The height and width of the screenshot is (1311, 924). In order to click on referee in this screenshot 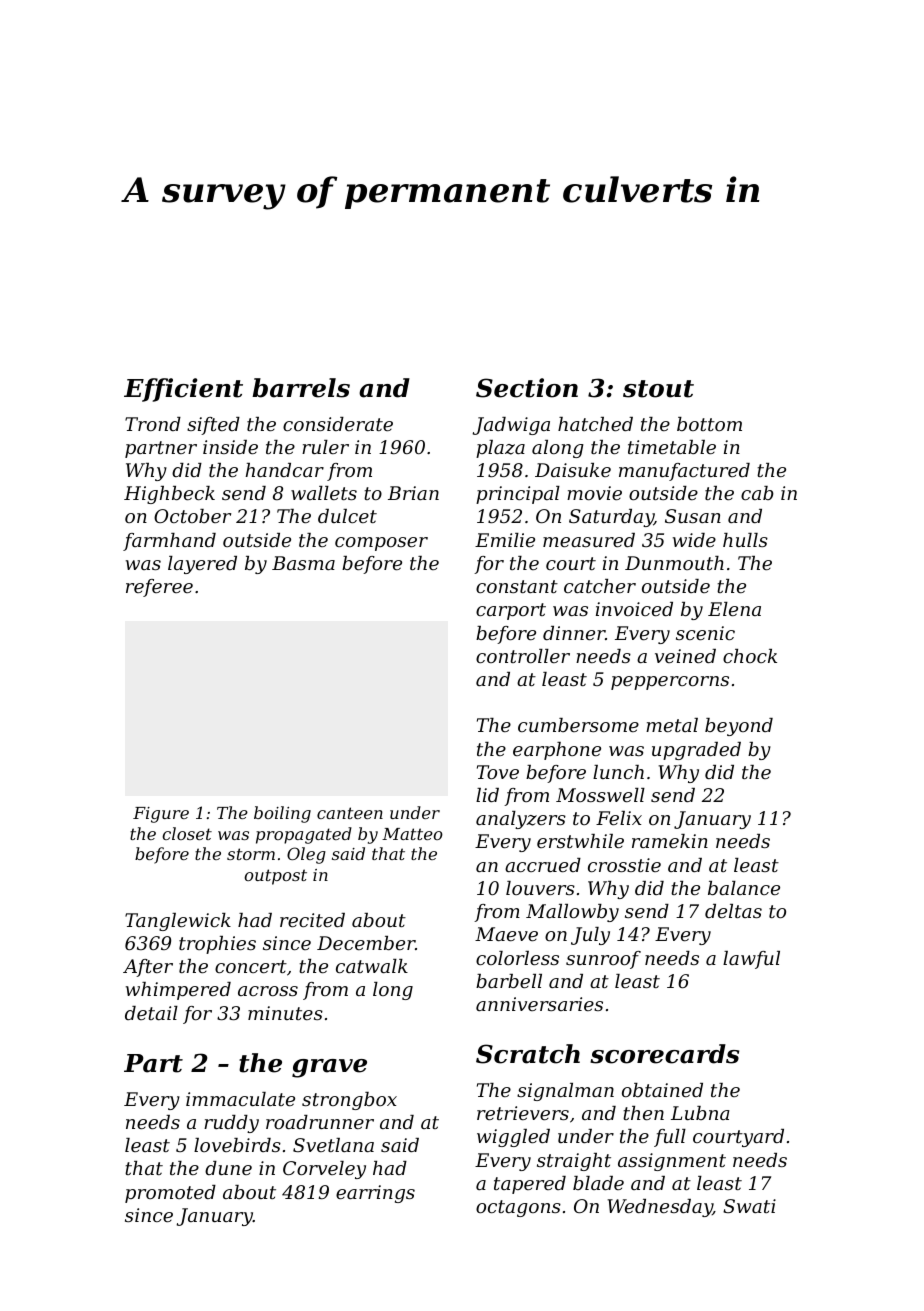, I will do `click(159, 588)`.
